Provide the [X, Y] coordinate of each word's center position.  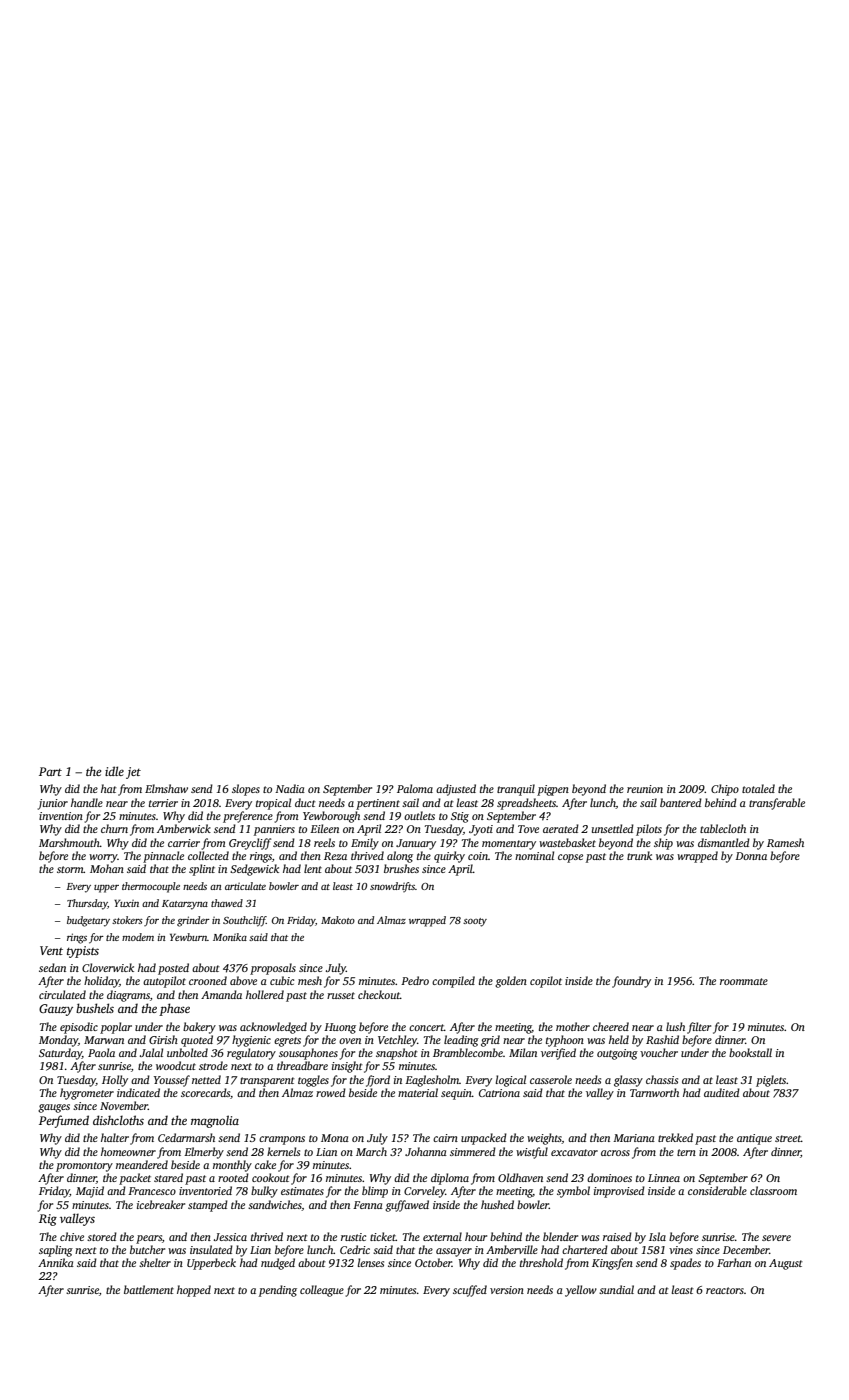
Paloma [415, 788]
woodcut [176, 1065]
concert [426, 1027]
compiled [453, 982]
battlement [149, 1289]
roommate [744, 981]
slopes [246, 790]
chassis [662, 1079]
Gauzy [56, 1010]
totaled [758, 788]
